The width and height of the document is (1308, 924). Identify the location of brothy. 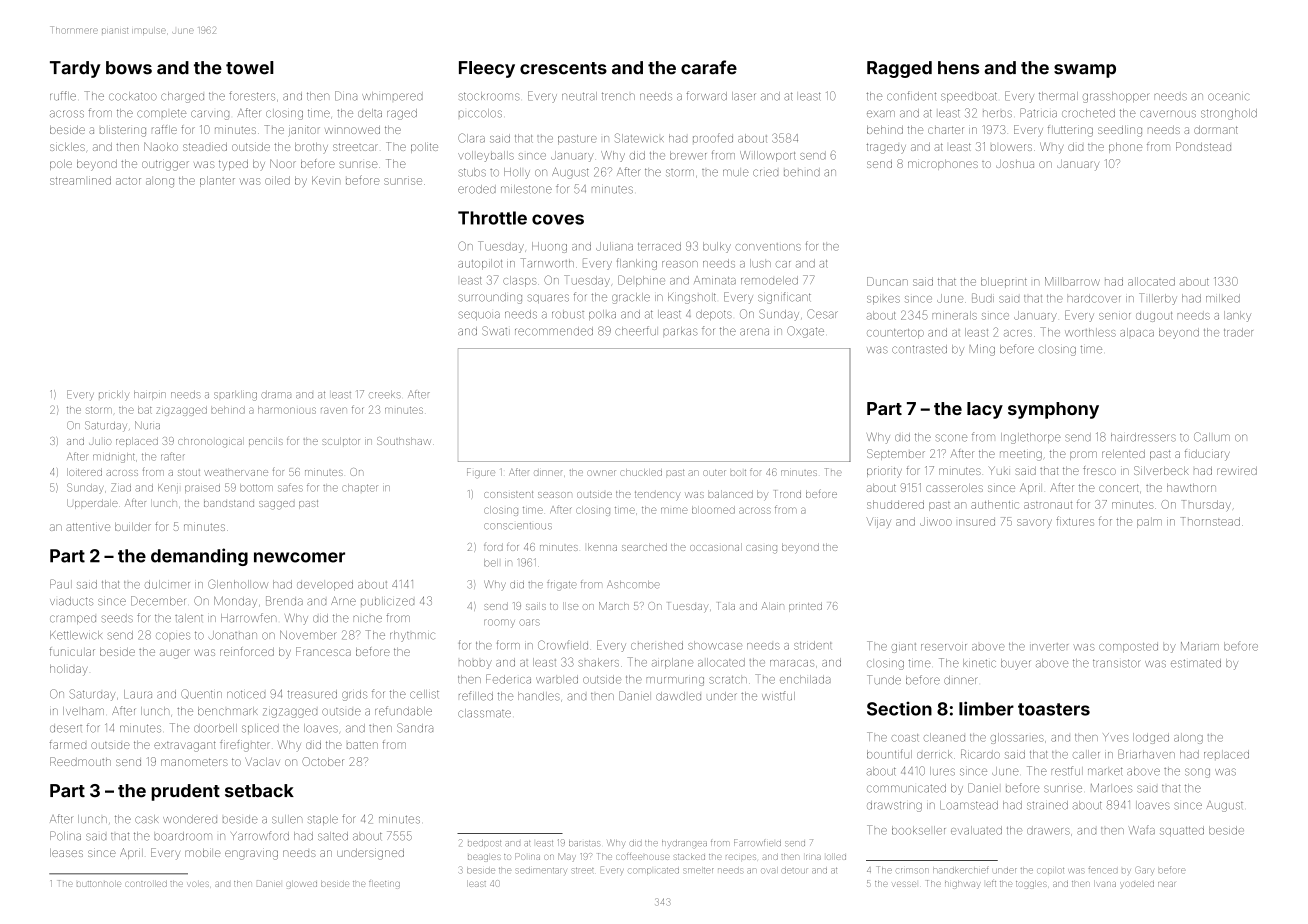
(311, 148).
